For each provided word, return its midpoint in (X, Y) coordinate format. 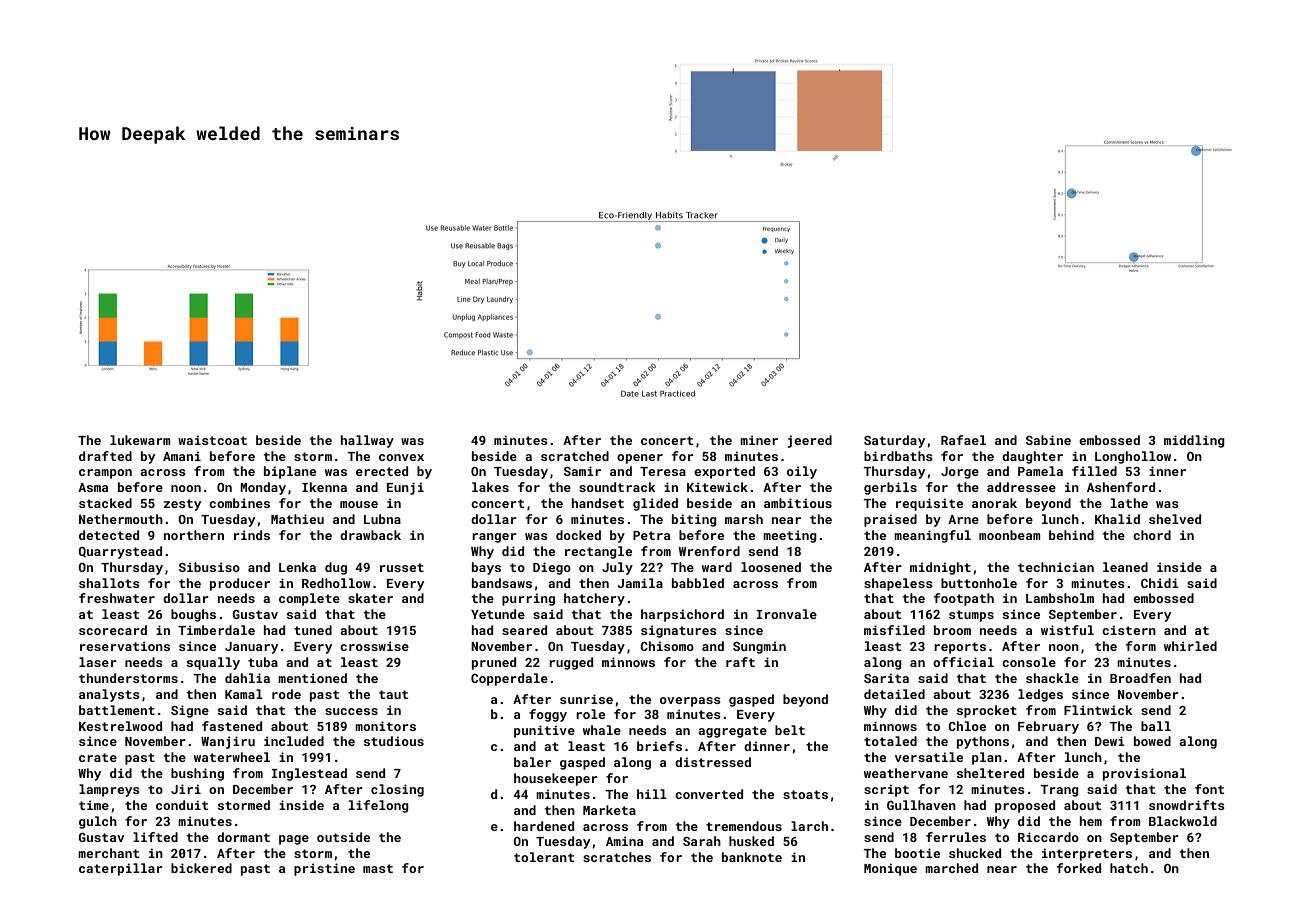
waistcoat (212, 440)
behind (1071, 535)
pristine (324, 869)
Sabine (1048, 440)
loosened (771, 567)
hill (652, 794)
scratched (575, 456)
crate (98, 757)
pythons (983, 742)
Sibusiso (209, 567)
